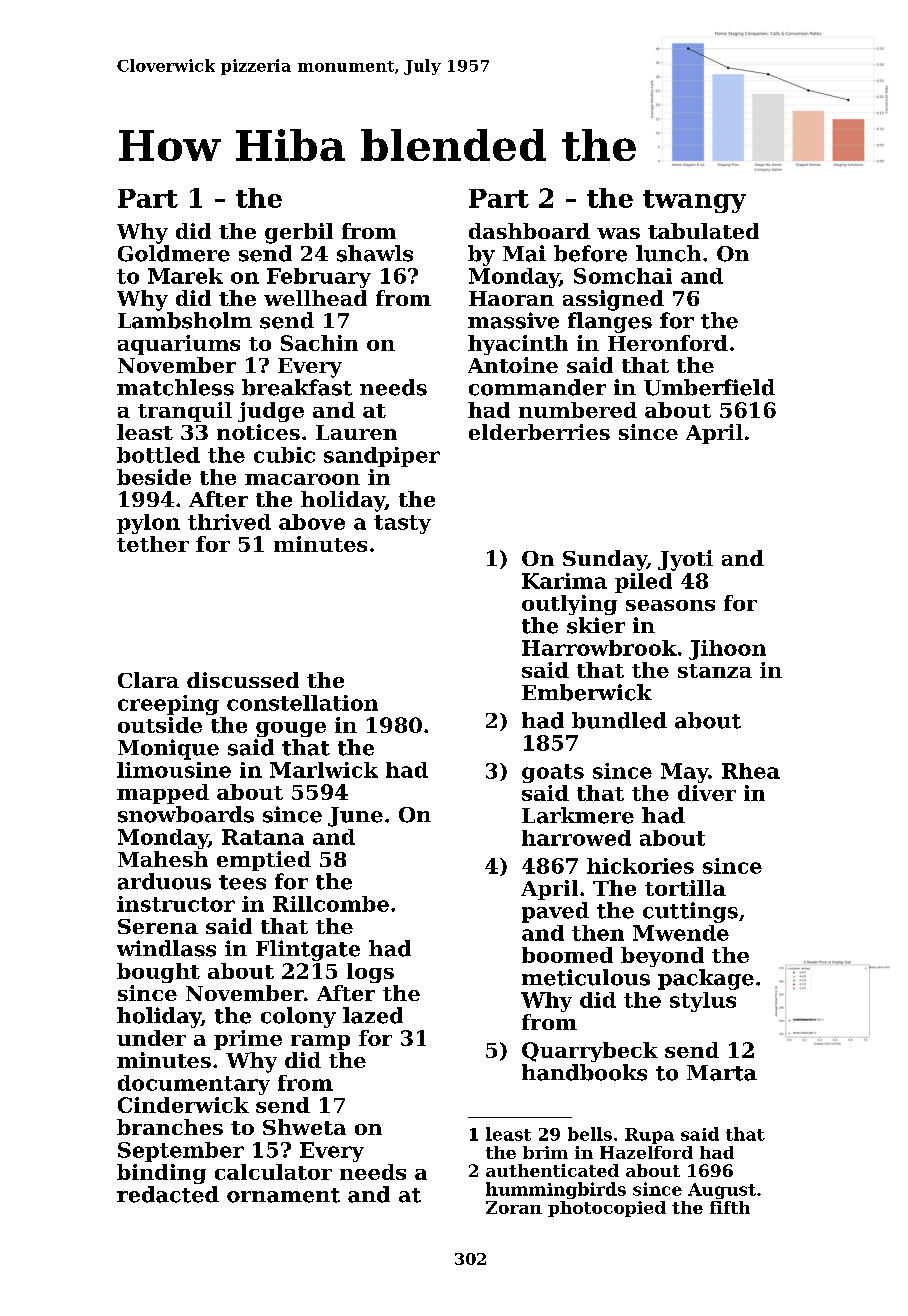 This document has height=1316, width=908. What do you see at coordinates (242, 882) in the document?
I see `tees` at bounding box center [242, 882].
